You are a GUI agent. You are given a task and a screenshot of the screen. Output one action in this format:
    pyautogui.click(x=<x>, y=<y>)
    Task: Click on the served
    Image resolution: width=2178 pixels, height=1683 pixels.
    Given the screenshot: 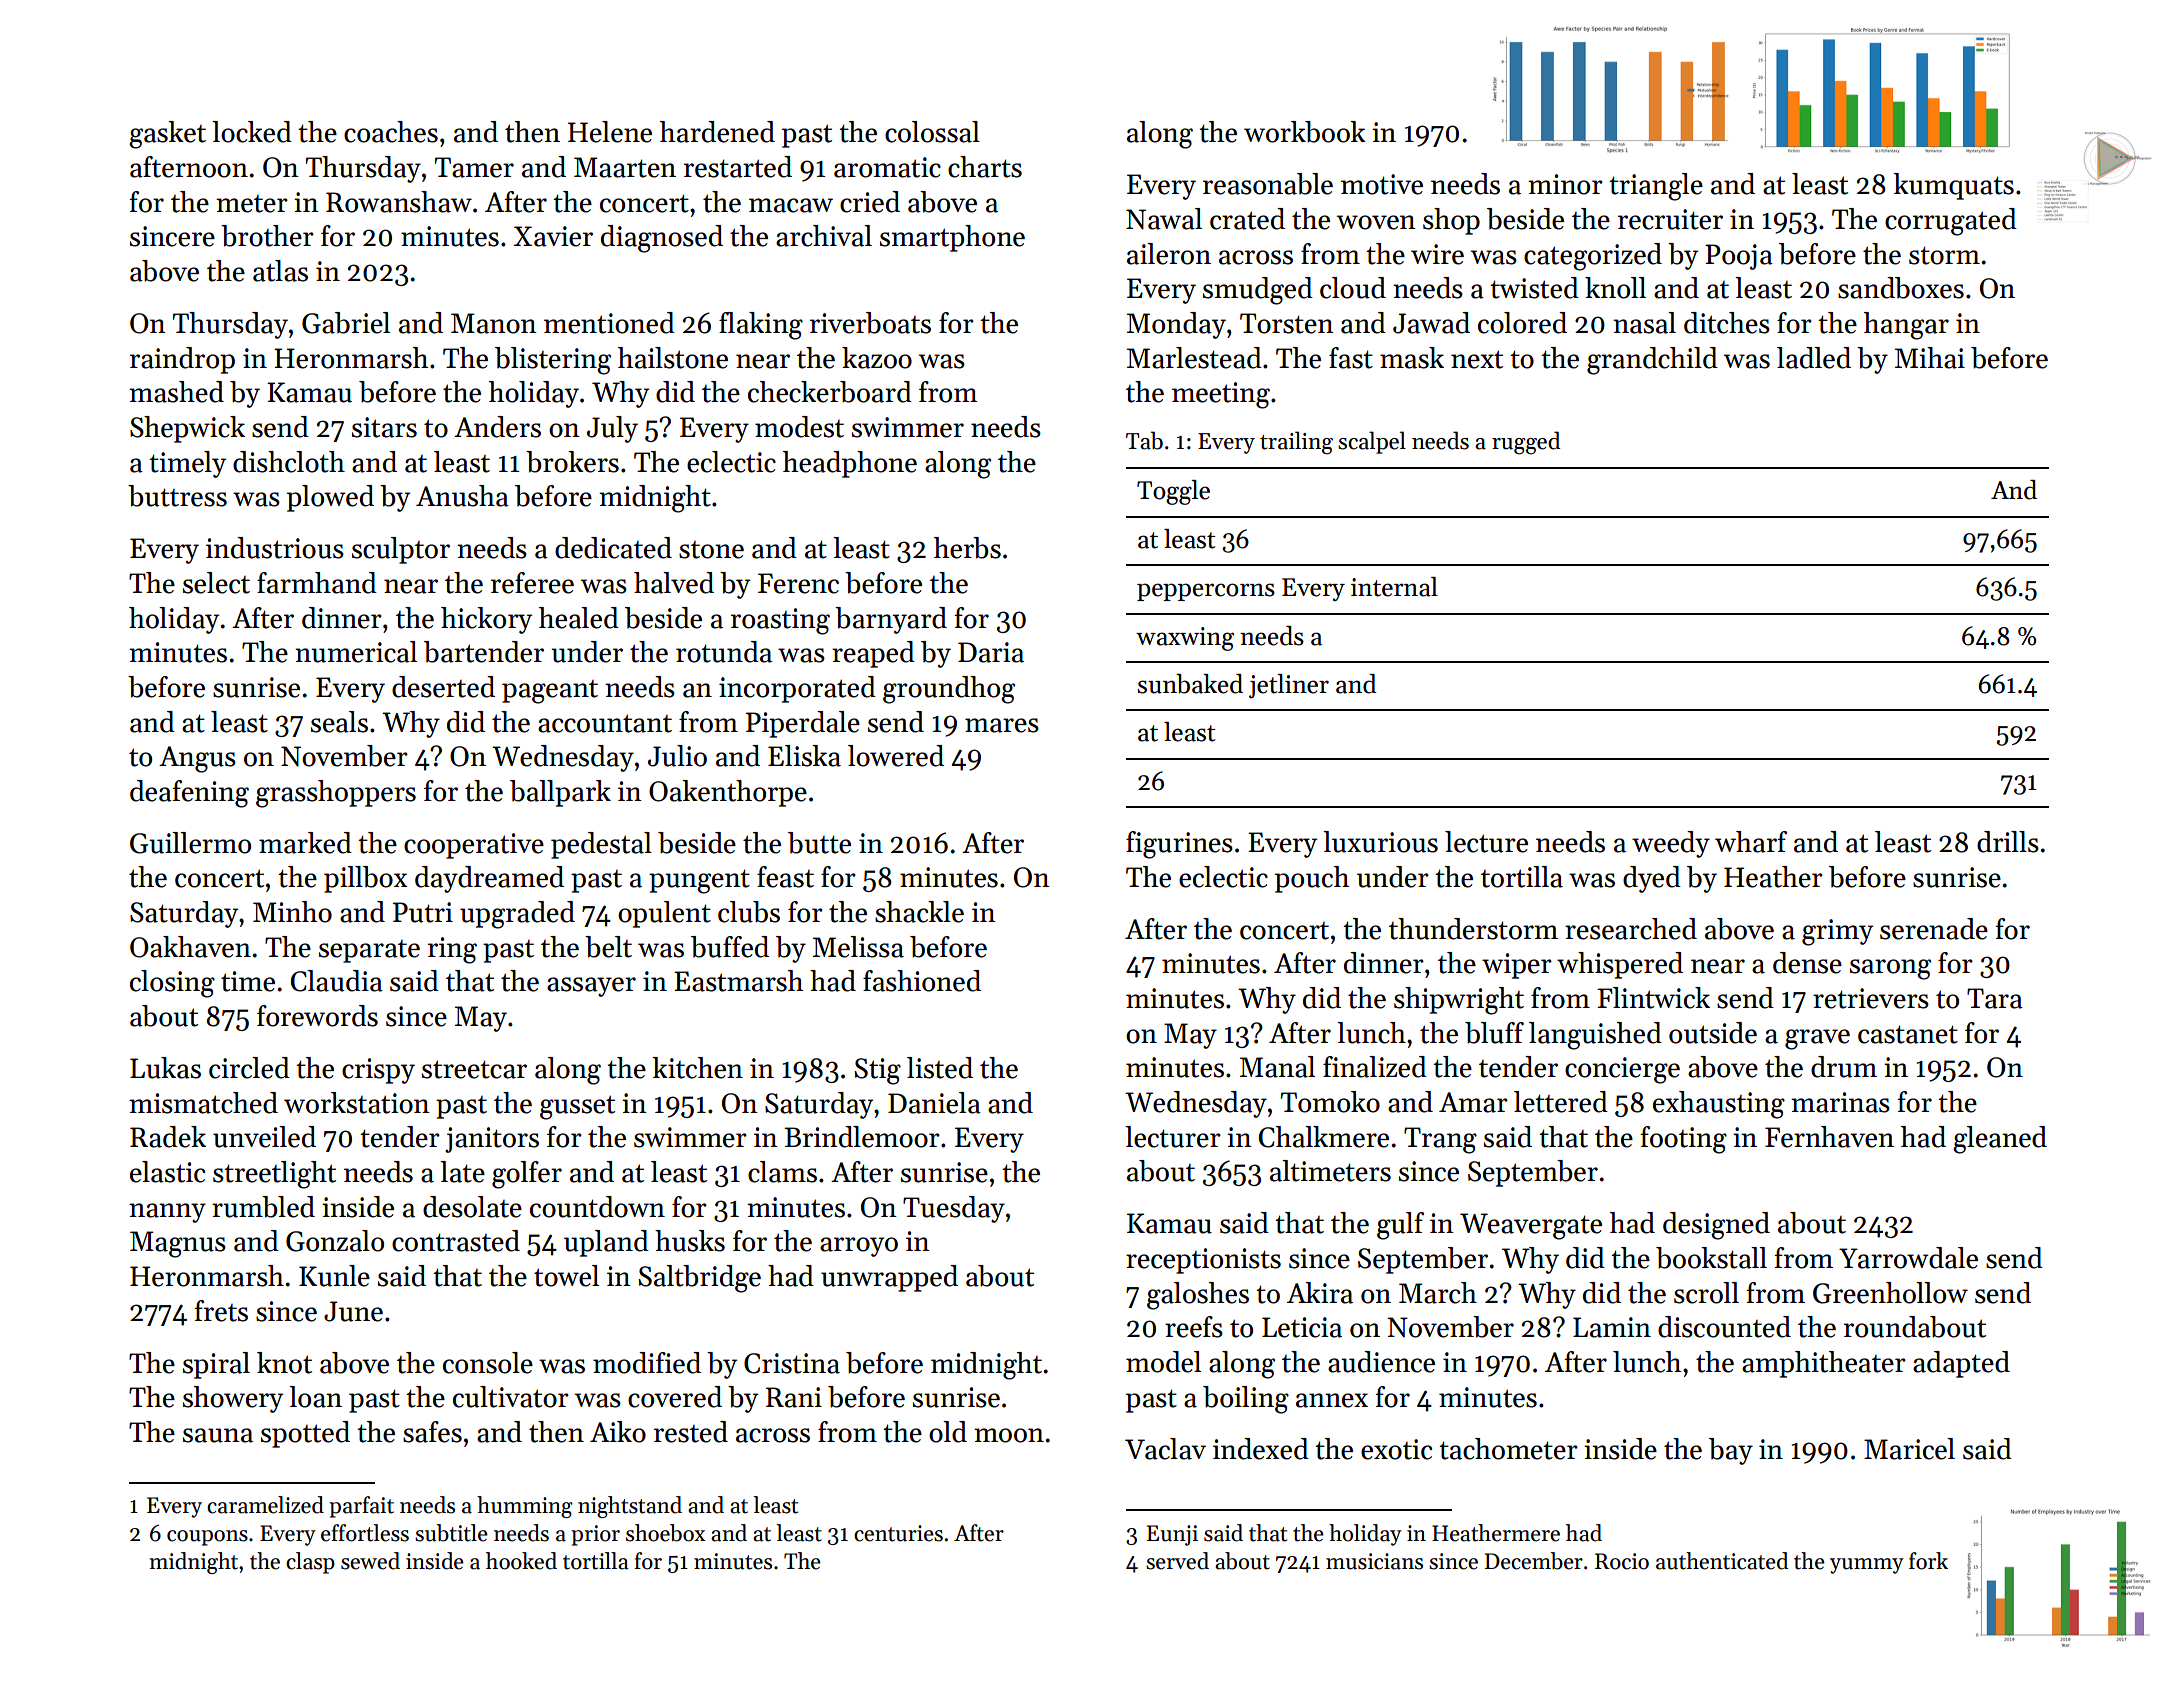 What is the action you would take?
    pyautogui.click(x=1177, y=1561)
